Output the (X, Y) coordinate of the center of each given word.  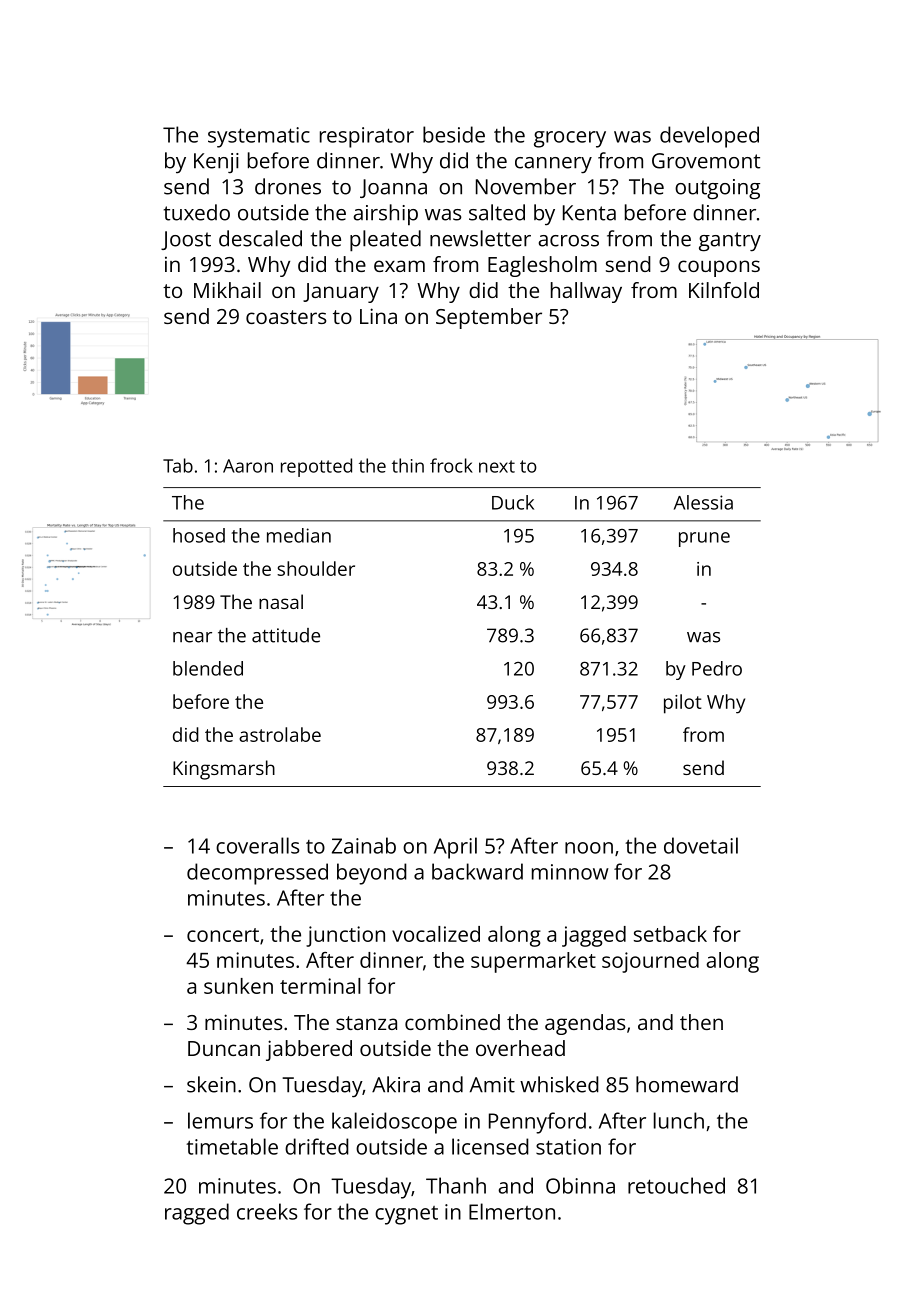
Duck (513, 502)
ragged (197, 1214)
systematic (259, 137)
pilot (682, 704)
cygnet (406, 1215)
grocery (570, 139)
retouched (676, 1185)
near (192, 637)
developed (709, 137)
